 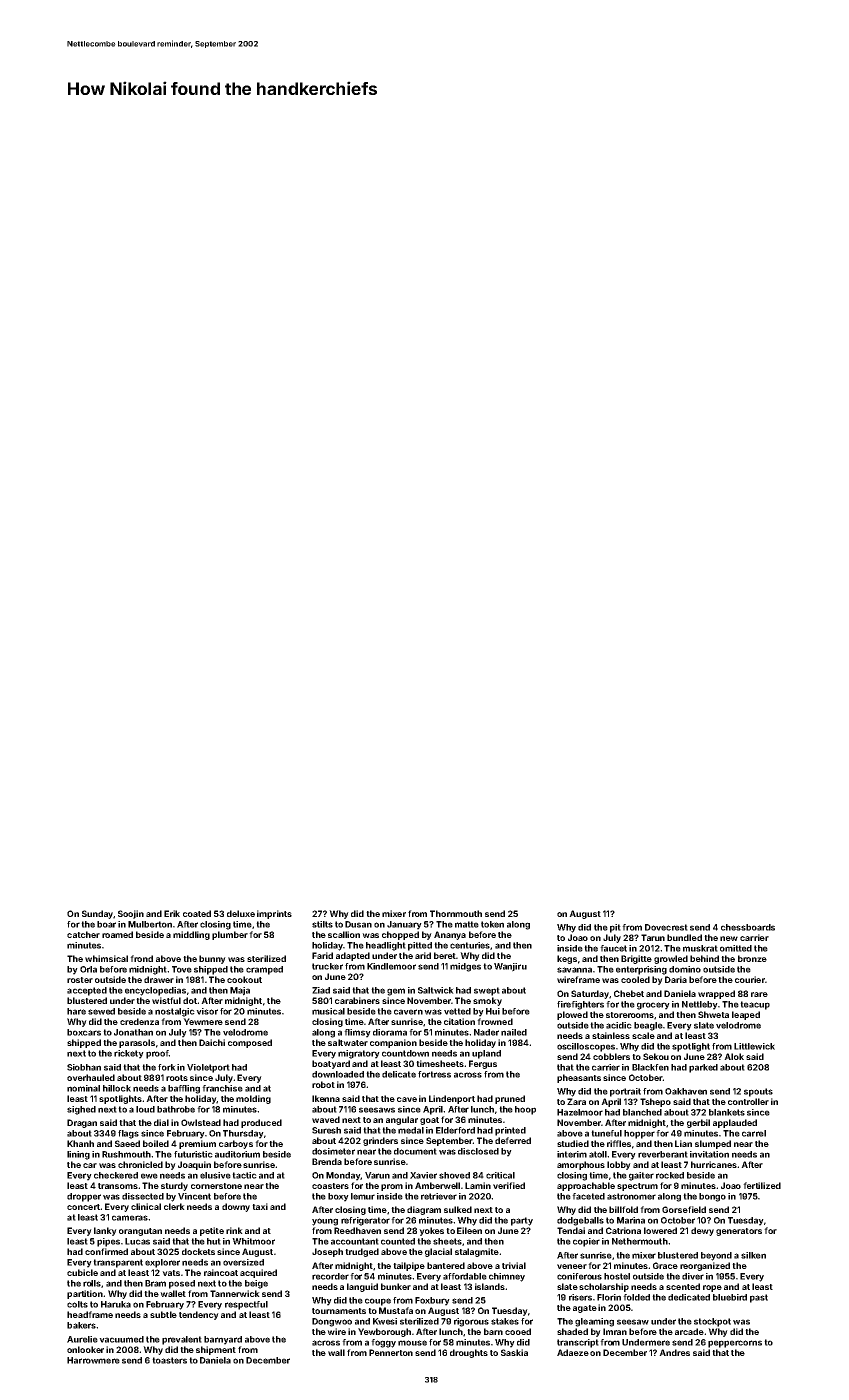 I want to click on Bram, so click(x=155, y=1283).
